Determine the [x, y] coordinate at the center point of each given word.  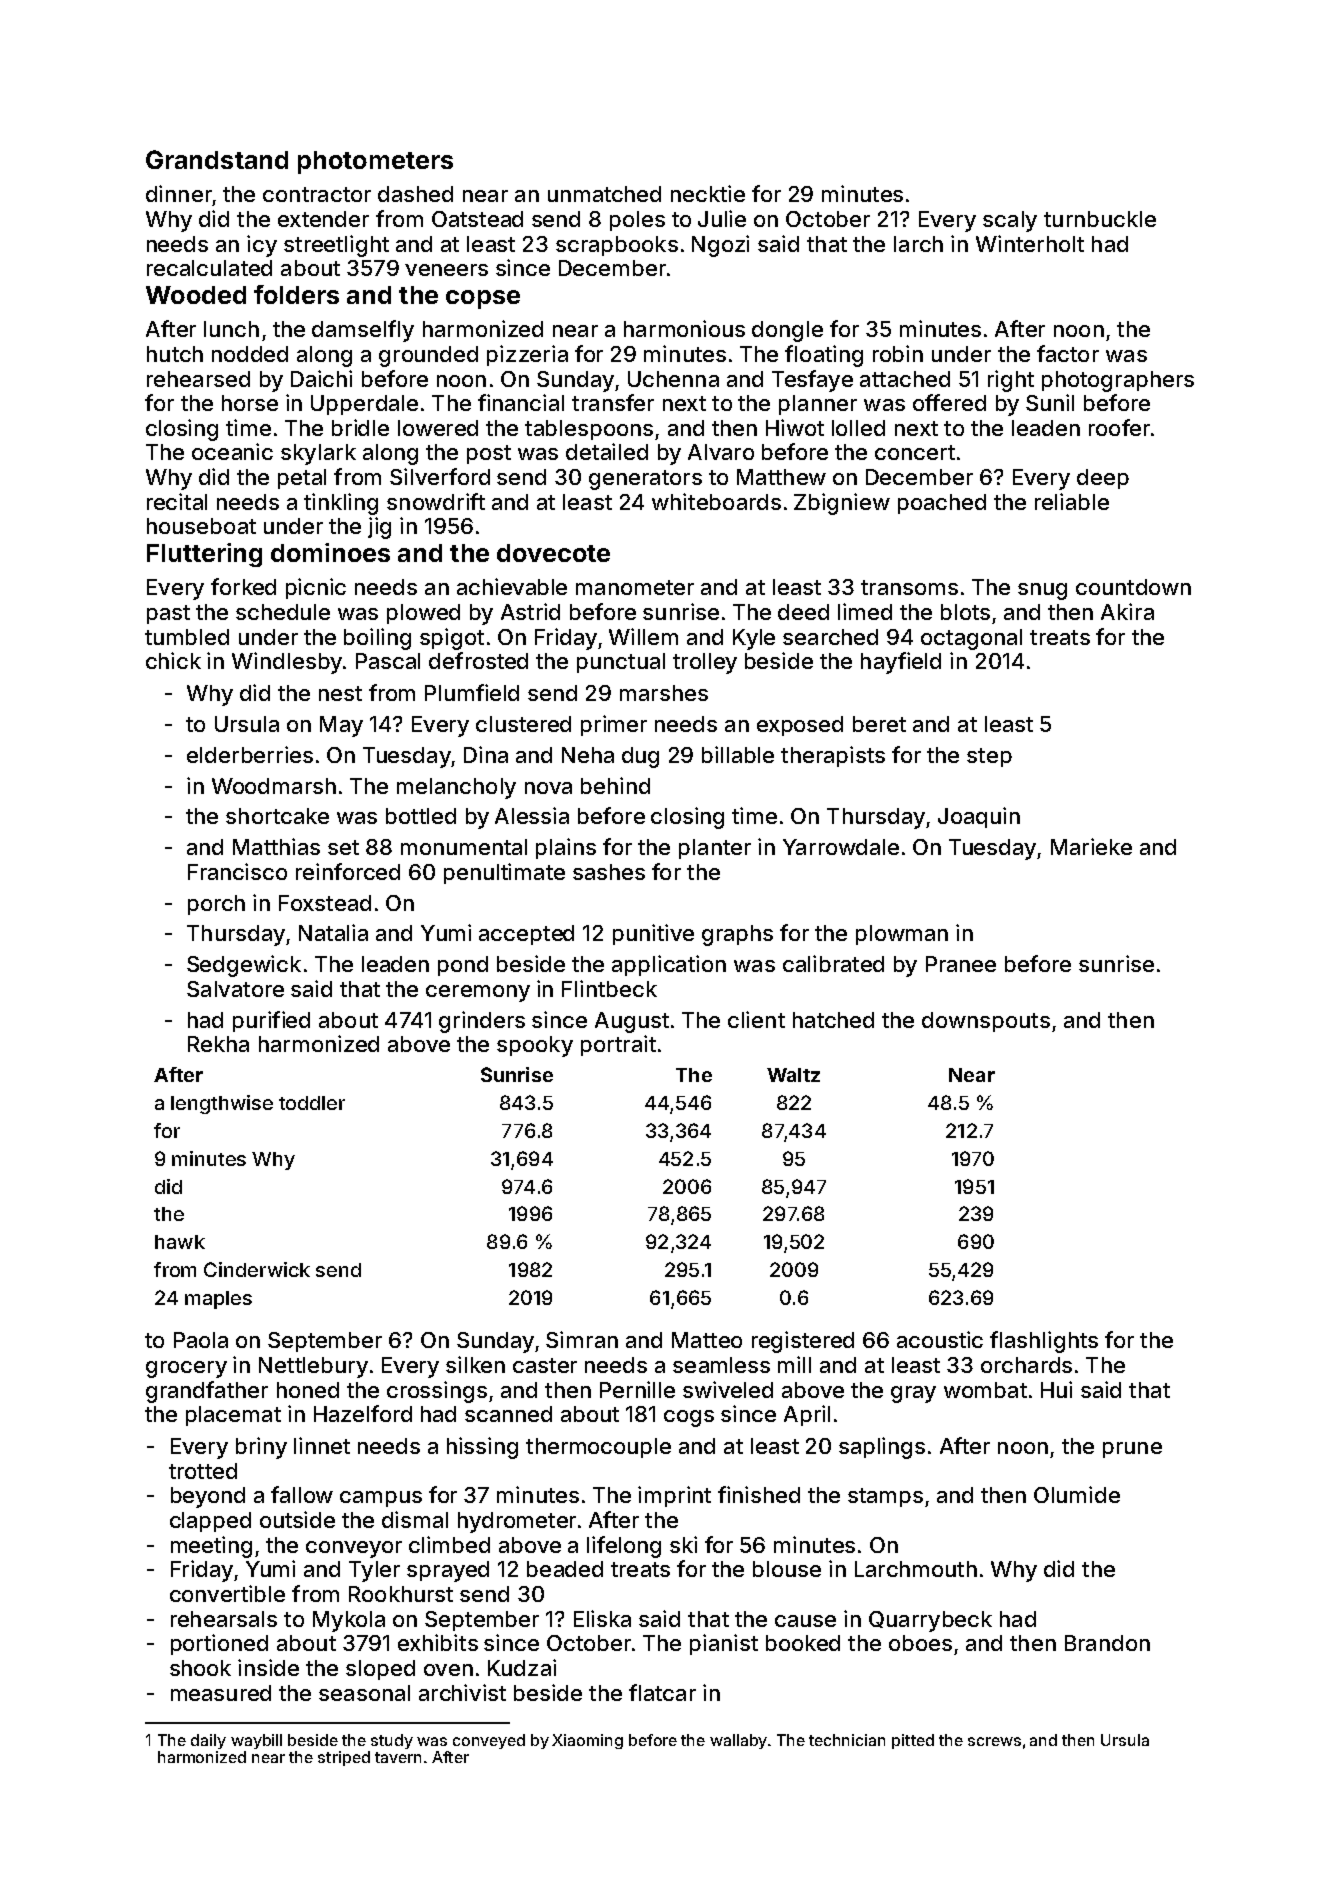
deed [803, 612]
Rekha [218, 1044]
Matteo [707, 1340]
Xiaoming [587, 1741]
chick [173, 660]
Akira [1127, 611]
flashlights [1044, 1342]
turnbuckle [1100, 219]
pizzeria [527, 355]
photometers [375, 162]
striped [344, 1758]
